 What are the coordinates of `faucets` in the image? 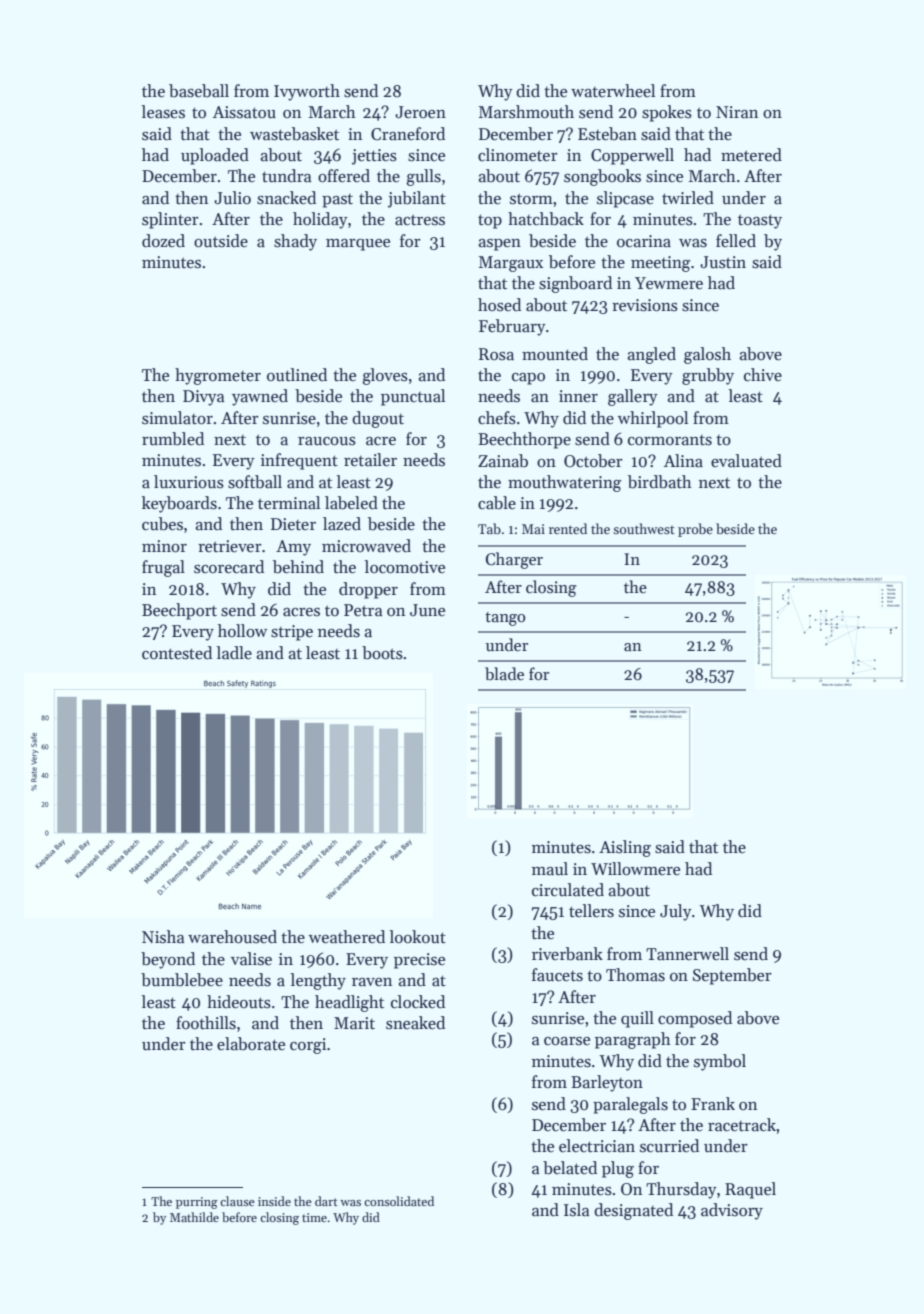 It's located at (557, 975).
